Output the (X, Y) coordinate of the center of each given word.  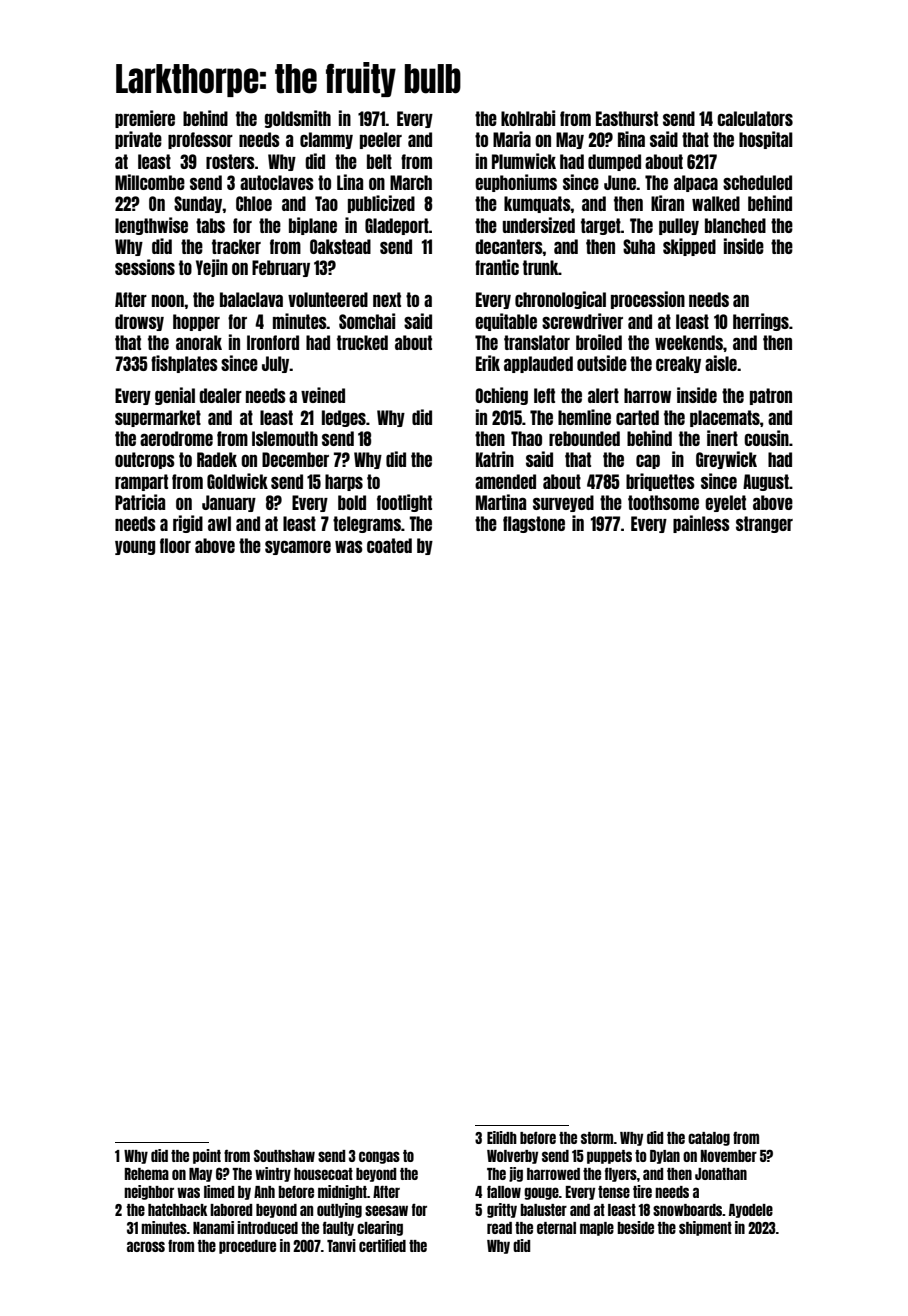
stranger (764, 524)
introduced (267, 1227)
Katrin (495, 459)
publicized (381, 204)
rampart (141, 482)
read (499, 1228)
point (207, 1156)
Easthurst (627, 118)
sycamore (298, 547)
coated (389, 545)
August (766, 482)
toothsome (663, 502)
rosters (230, 161)
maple (597, 1229)
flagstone (534, 524)
